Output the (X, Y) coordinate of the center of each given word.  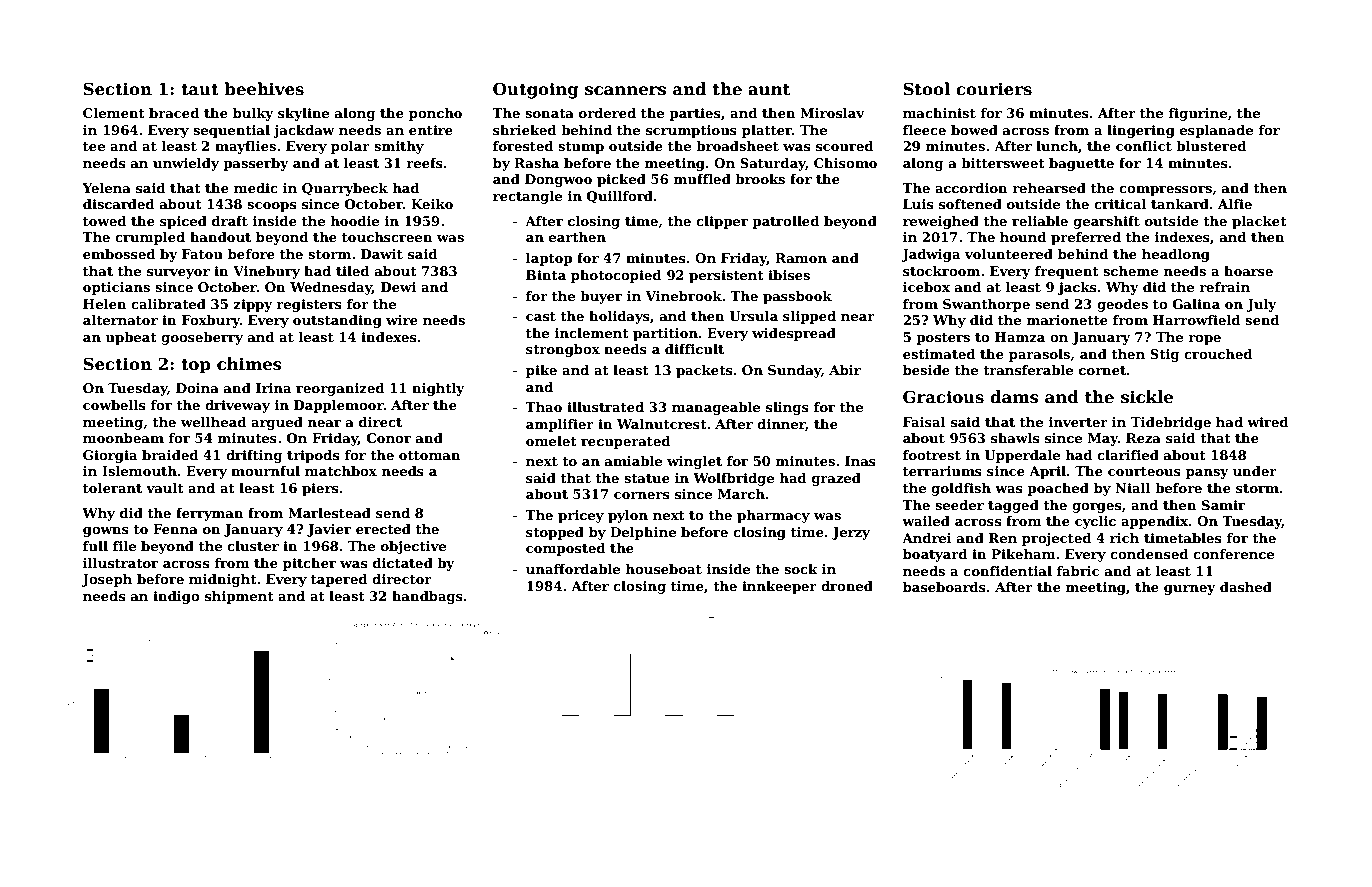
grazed (836, 479)
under (1255, 471)
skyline (303, 114)
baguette (1081, 164)
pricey (581, 516)
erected (383, 529)
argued (277, 423)
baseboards (944, 587)
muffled (702, 179)
